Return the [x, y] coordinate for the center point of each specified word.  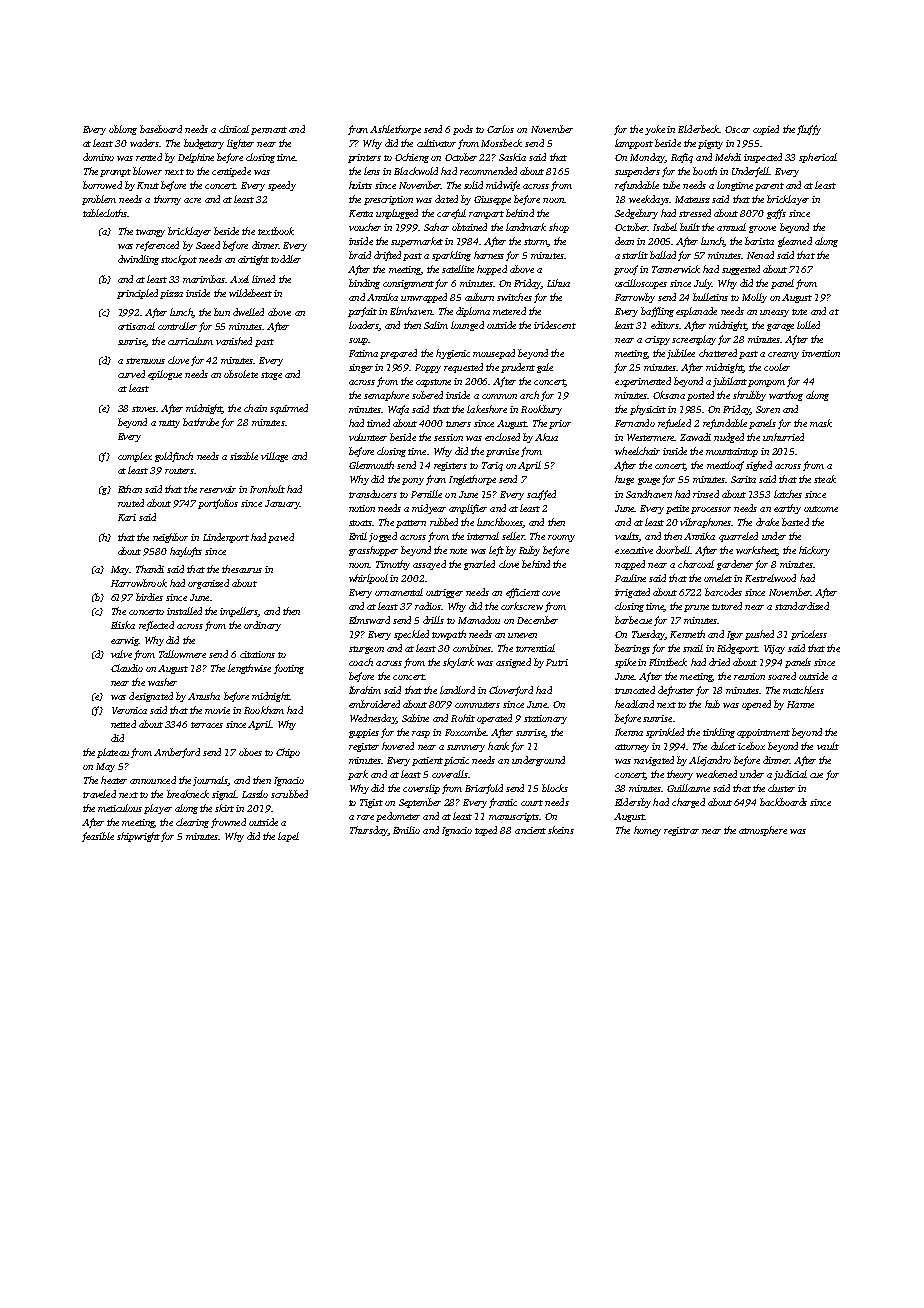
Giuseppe [492, 200]
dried [719, 662]
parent [769, 187]
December [537, 620]
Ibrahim [365, 690]
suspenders [637, 172]
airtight [253, 260]
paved [281, 538]
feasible [98, 837]
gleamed [795, 242]
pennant [269, 131]
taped [486, 831]
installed [184, 611]
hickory [814, 551]
